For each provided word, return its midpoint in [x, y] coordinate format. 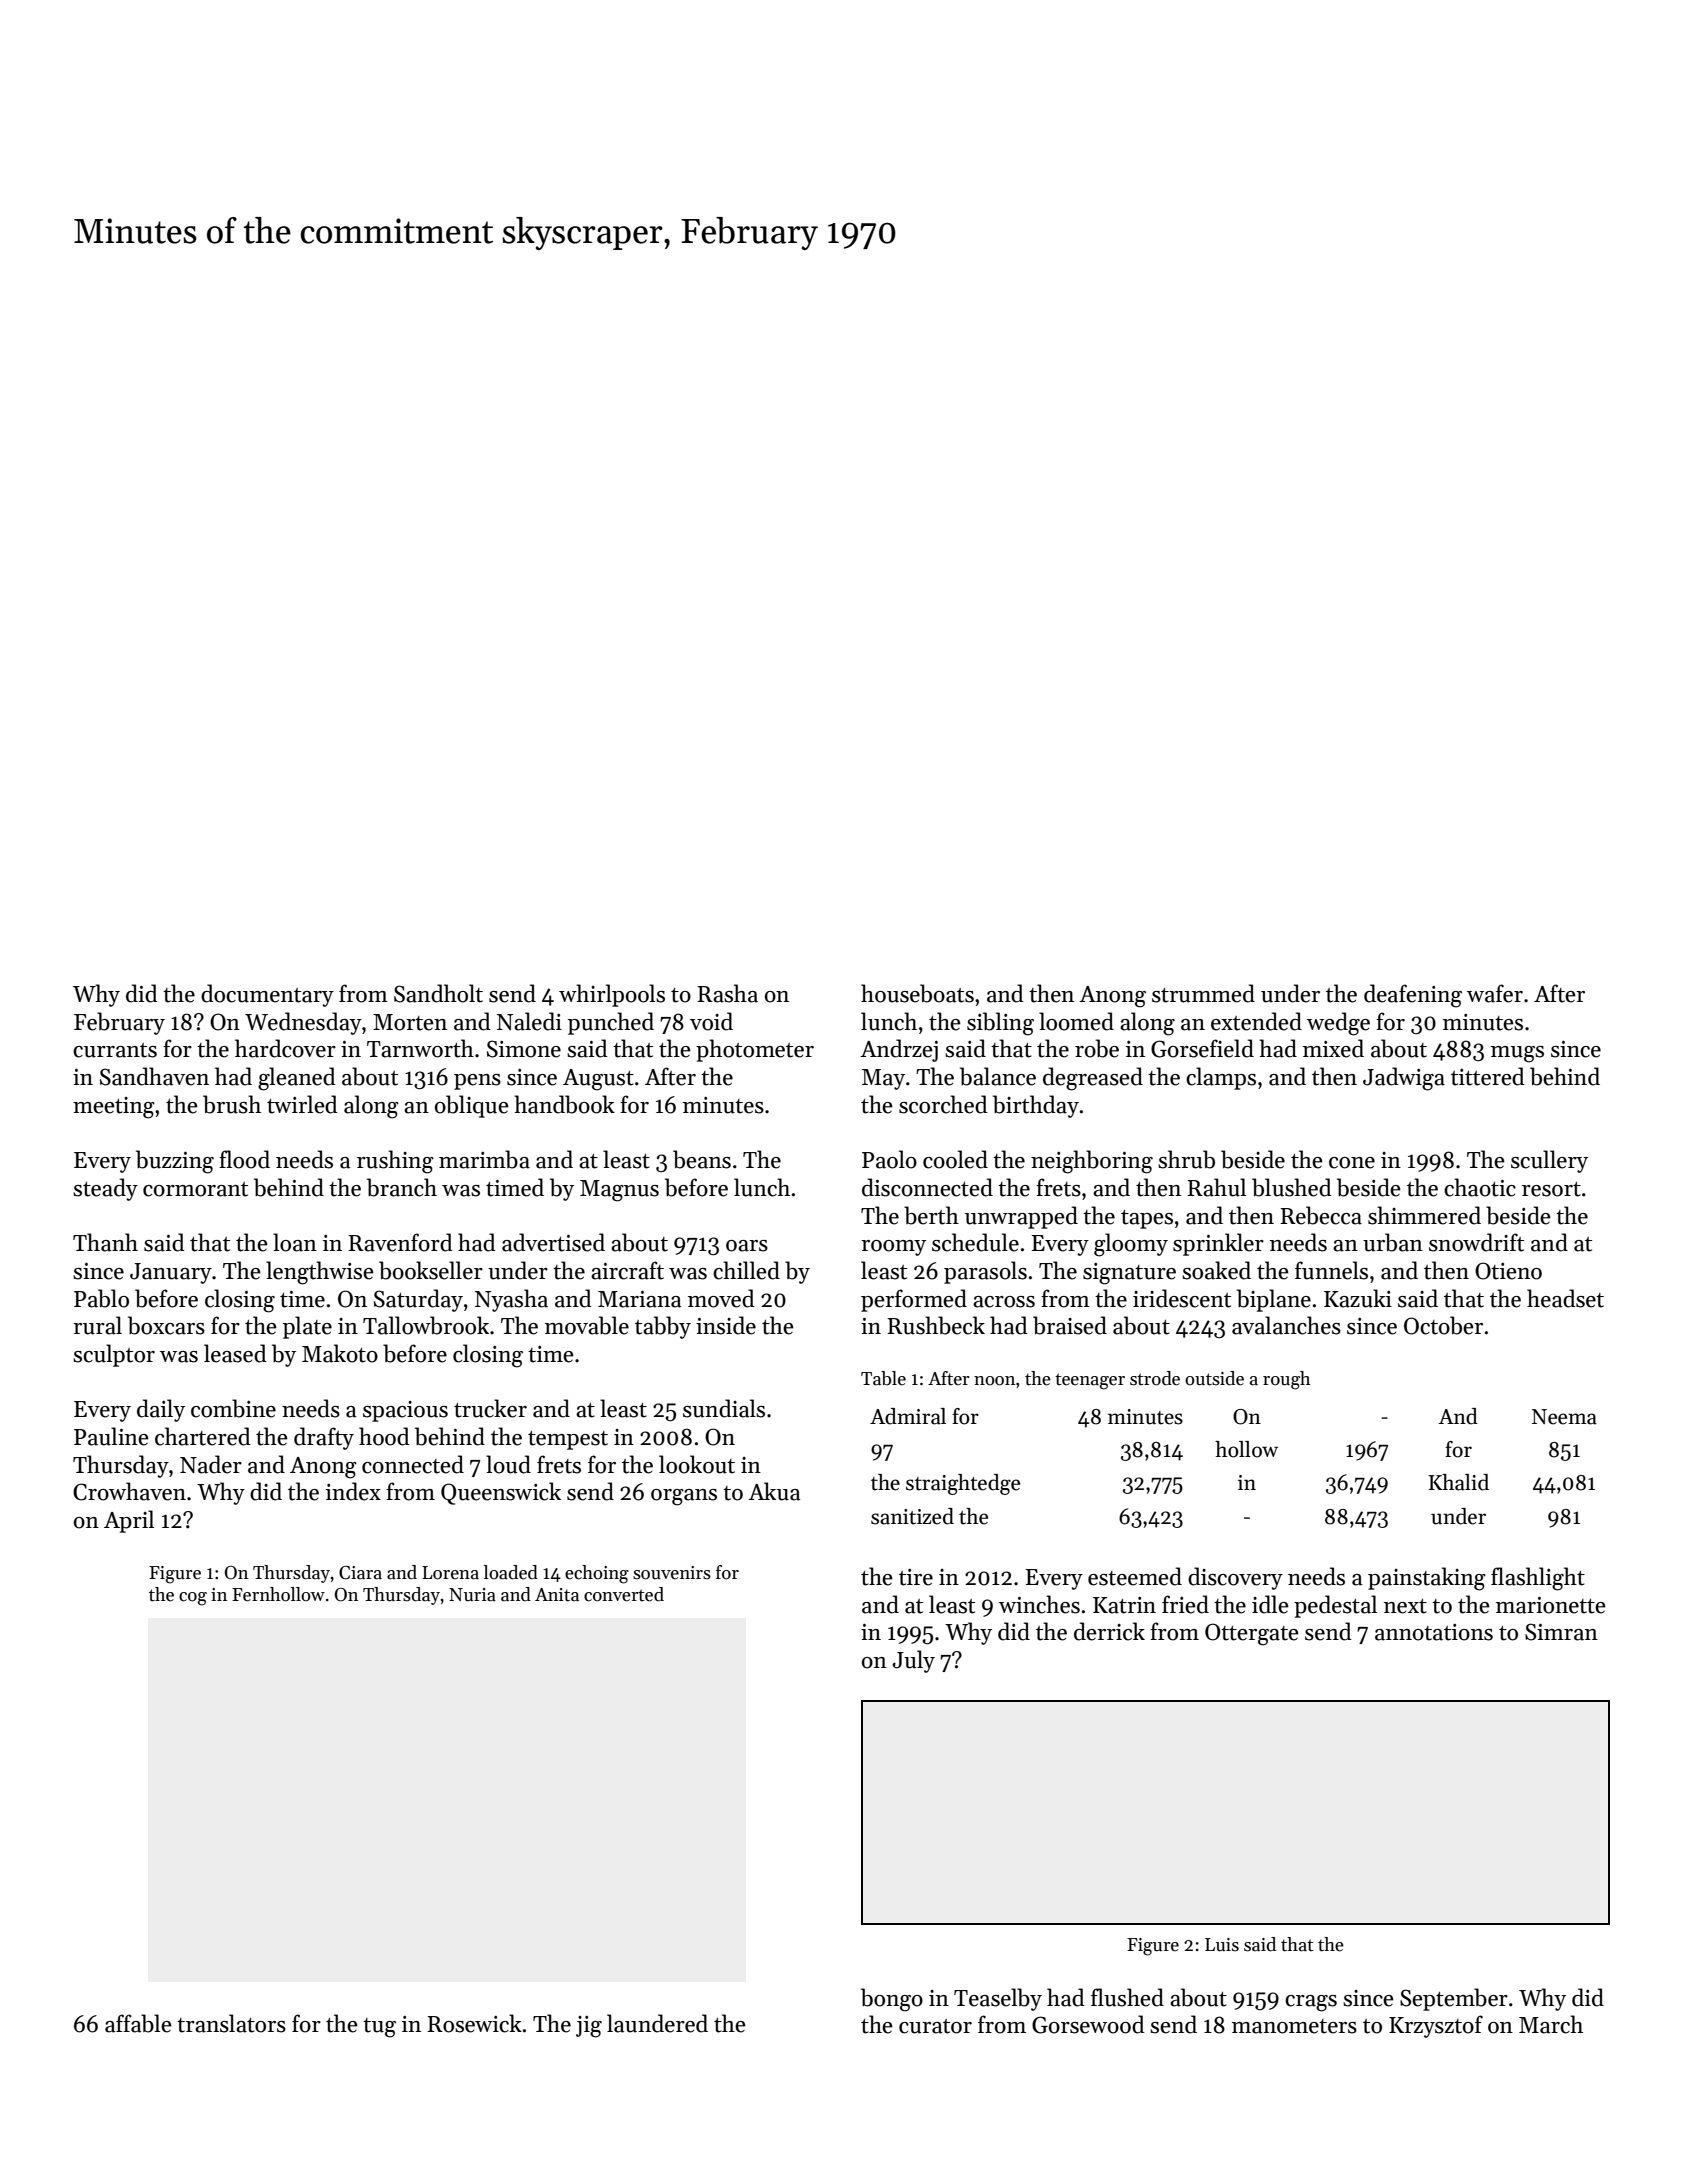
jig [589, 2027]
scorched [943, 1104]
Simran [1561, 1632]
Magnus [619, 1191]
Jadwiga [1404, 1079]
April [129, 1521]
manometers [1294, 2026]
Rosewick [474, 2023]
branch [402, 1187]
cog [193, 1599]
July [914, 1661]
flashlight [1538, 1579]
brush [232, 1104]
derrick [1109, 1631]
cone [1352, 1163]
